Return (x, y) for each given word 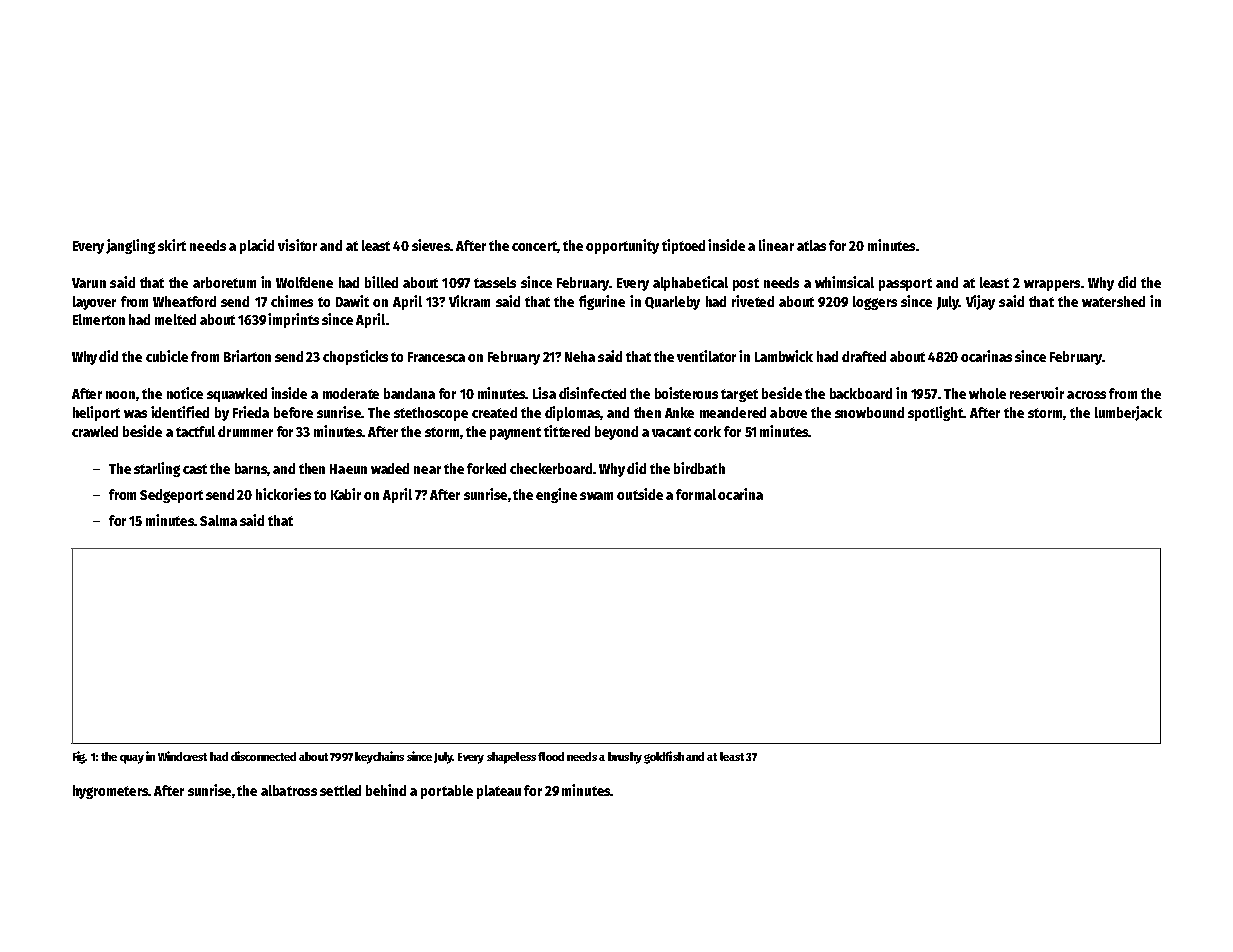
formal (696, 494)
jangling (130, 246)
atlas (811, 245)
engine (556, 495)
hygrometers (110, 792)
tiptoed (683, 246)
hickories (283, 494)
